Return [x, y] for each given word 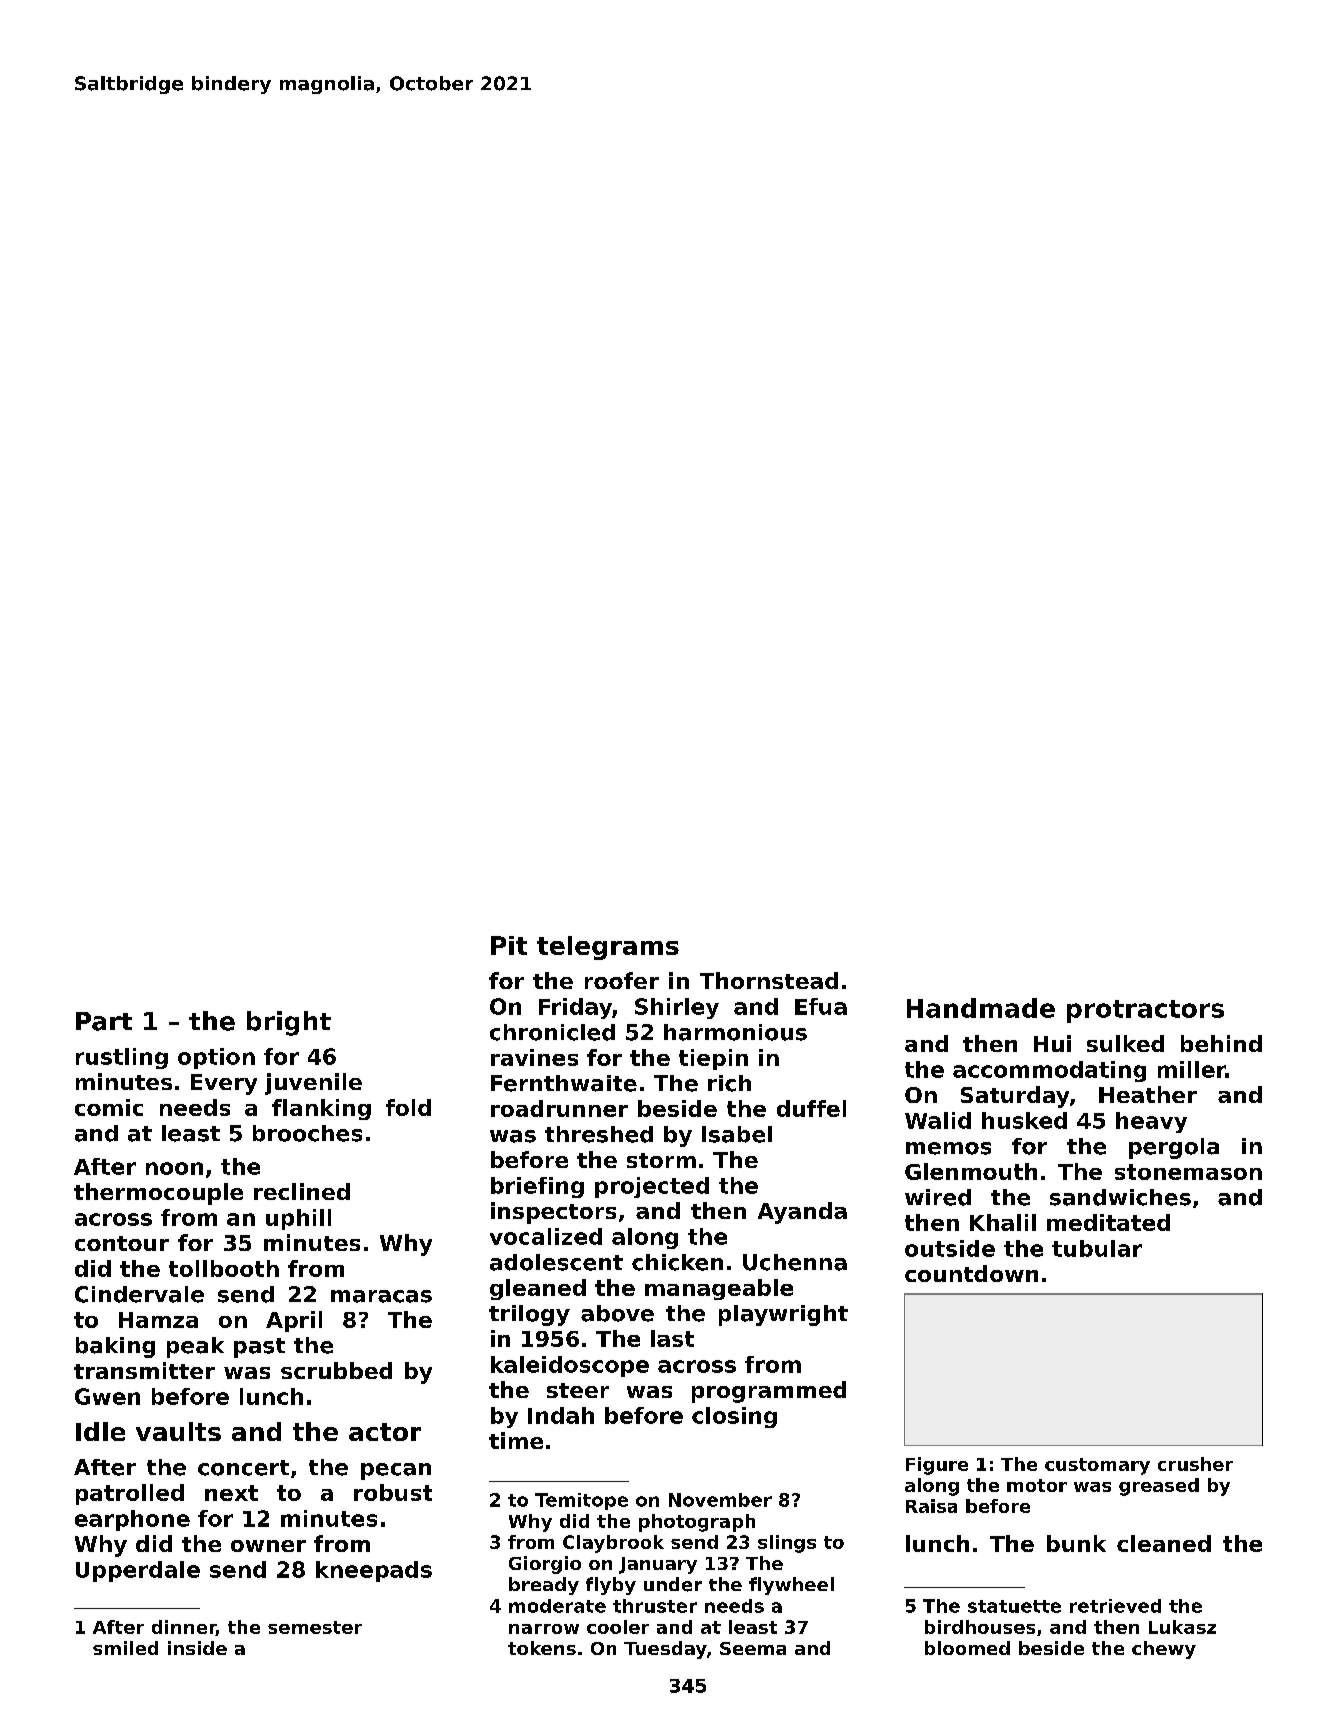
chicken [677, 1262]
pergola [1174, 1148]
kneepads [374, 1571]
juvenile [313, 1084]
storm [661, 1160]
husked [1024, 1120]
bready [544, 1586]
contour [122, 1243]
